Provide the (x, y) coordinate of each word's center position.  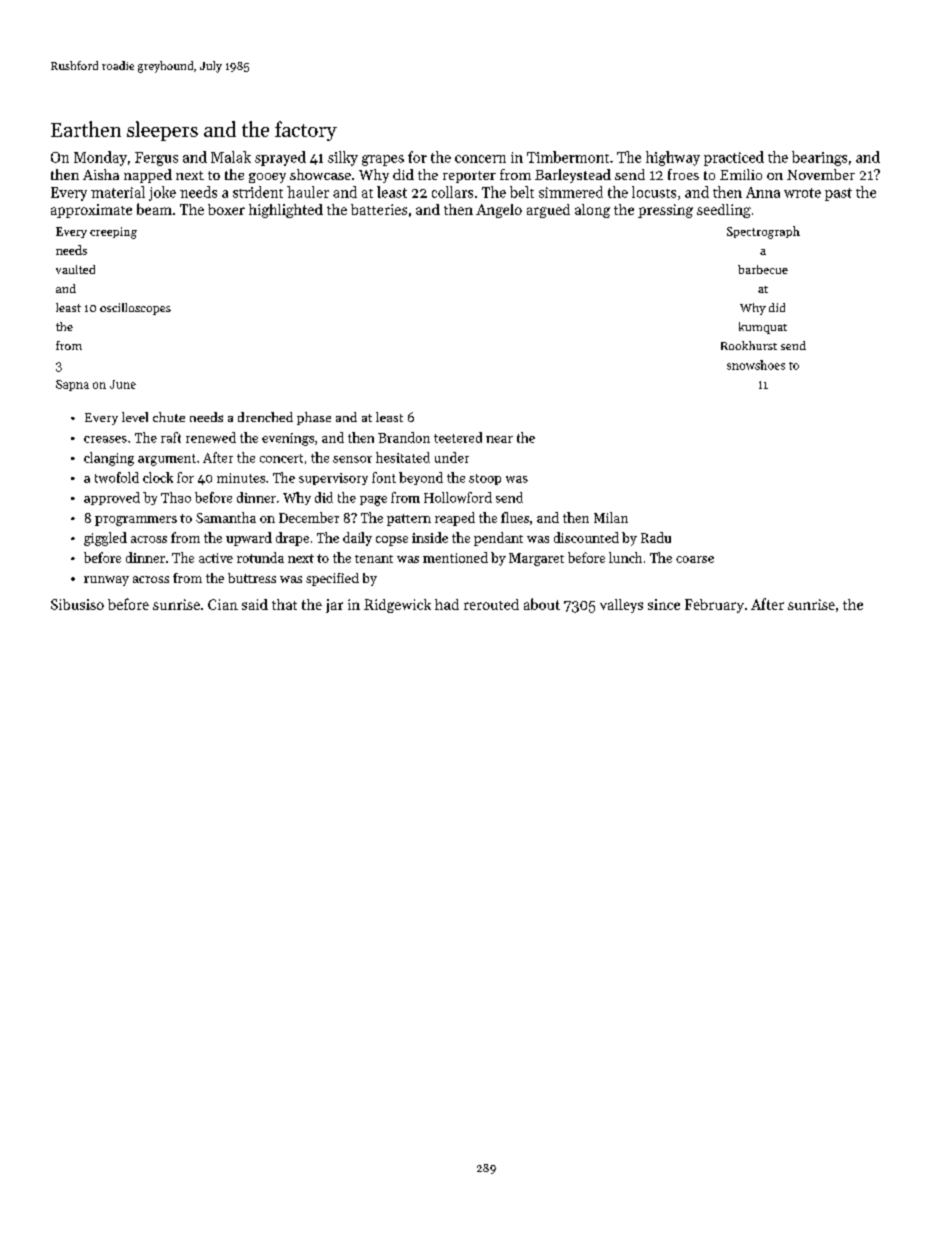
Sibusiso (77, 604)
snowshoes (756, 365)
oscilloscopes (135, 309)
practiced (734, 158)
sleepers (162, 131)
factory (306, 131)
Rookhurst (749, 345)
